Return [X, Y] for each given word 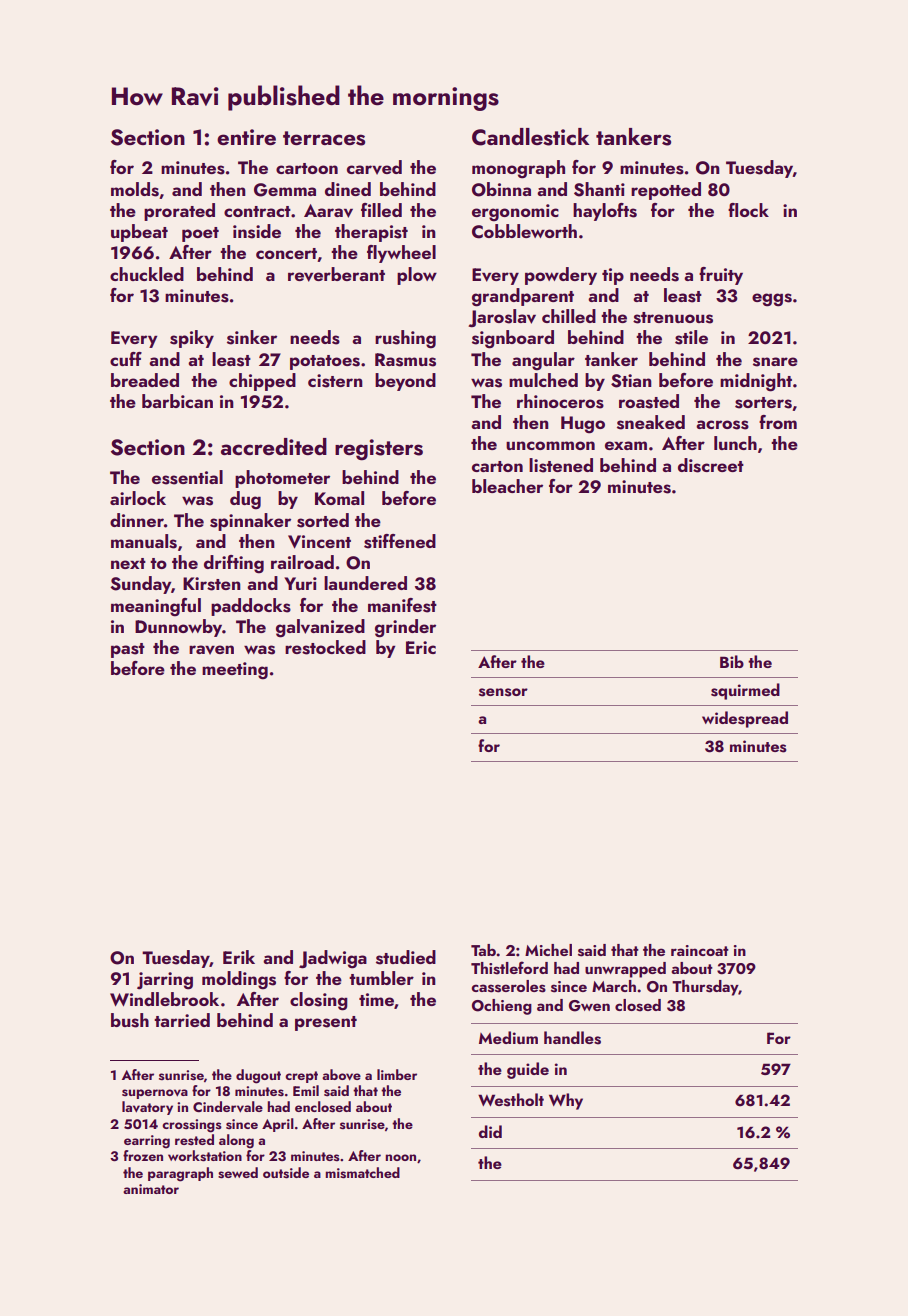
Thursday [705, 988]
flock [748, 210]
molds [135, 189]
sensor [503, 692]
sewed [238, 1173]
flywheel [401, 254]
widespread [745, 719]
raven [211, 650]
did [490, 1131]
